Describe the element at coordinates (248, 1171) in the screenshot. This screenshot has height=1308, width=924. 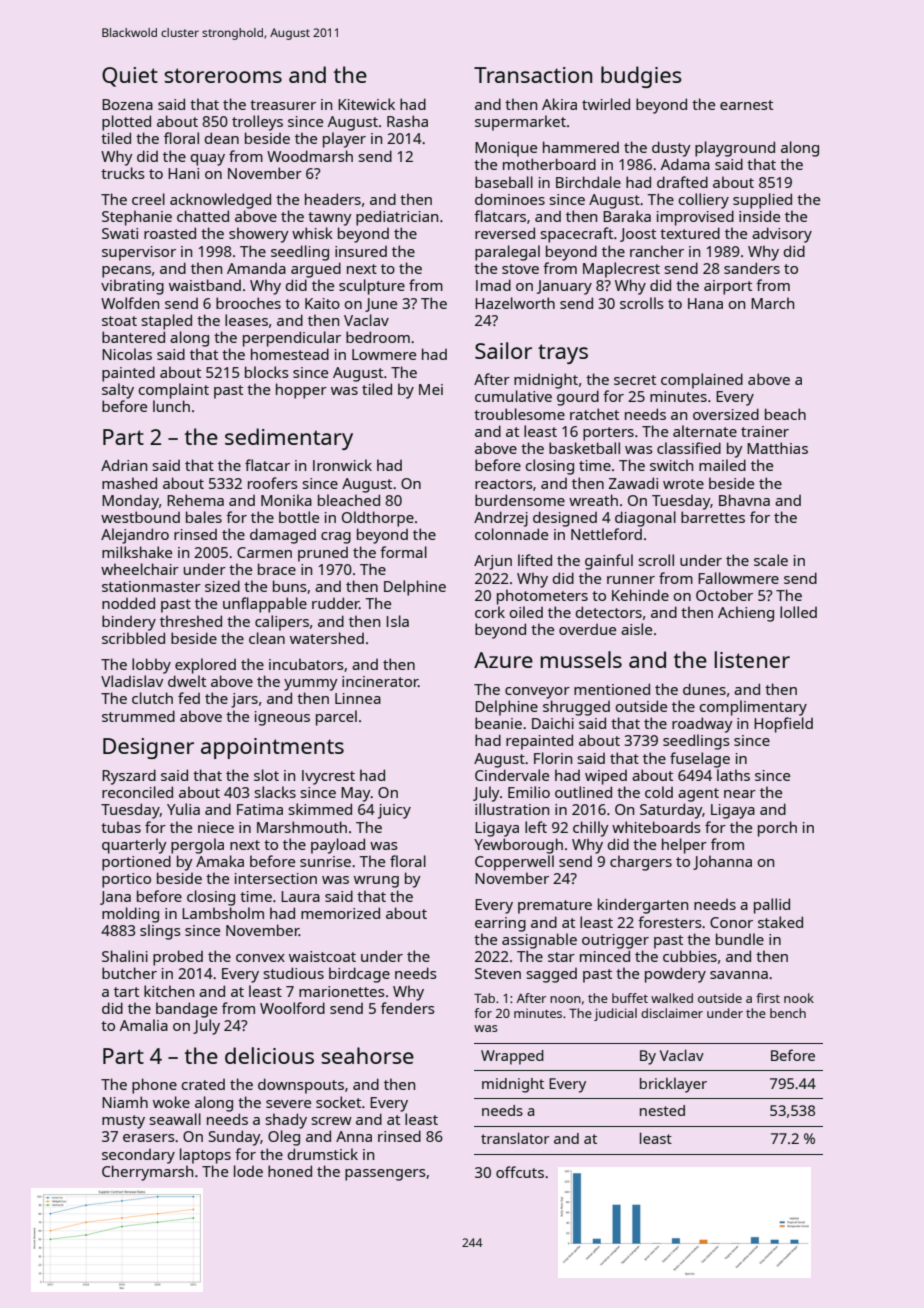
I see `lode` at that location.
